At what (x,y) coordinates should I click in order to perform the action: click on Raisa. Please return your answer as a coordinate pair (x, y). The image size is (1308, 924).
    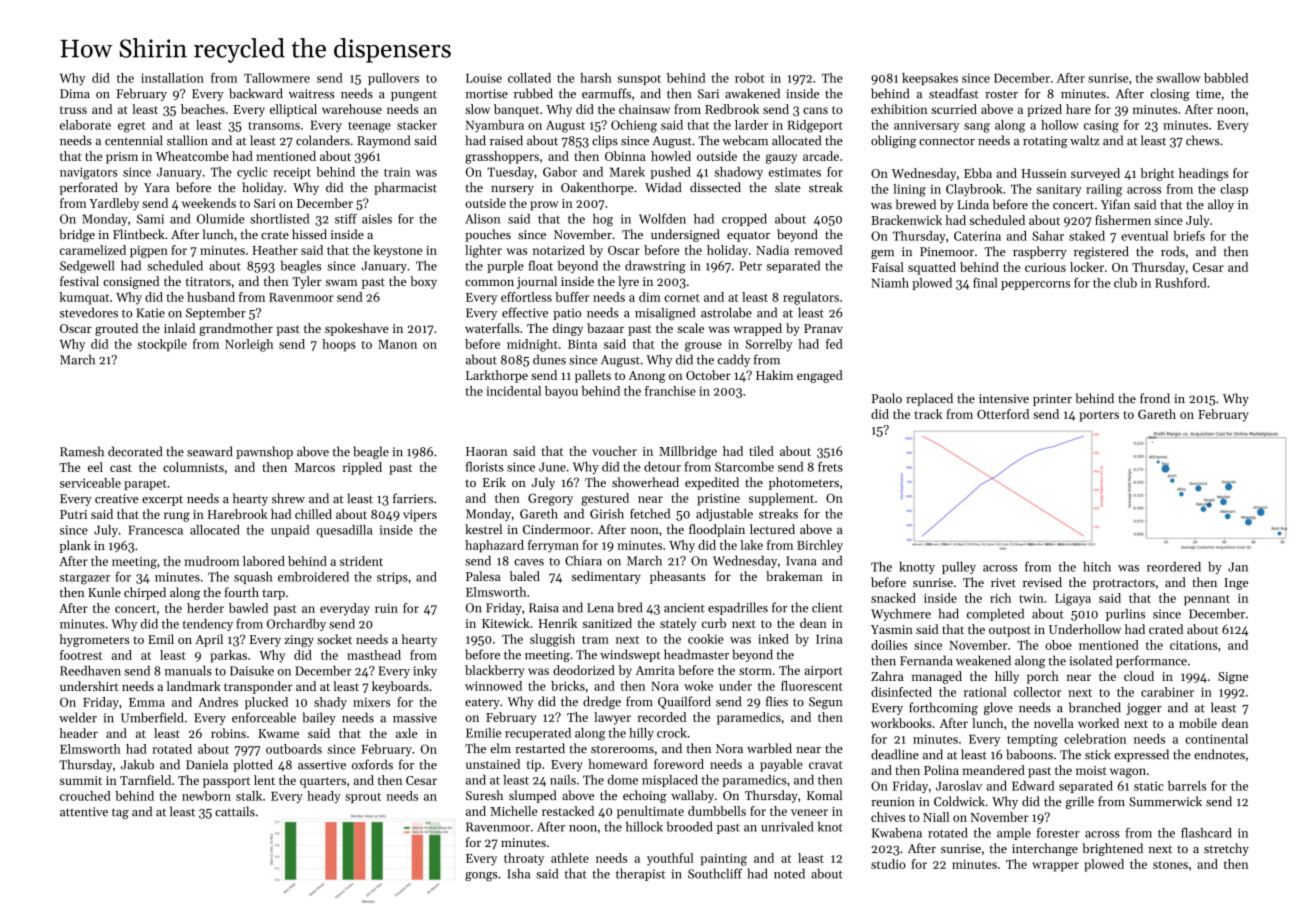
    Looking at the image, I should click on (544, 608).
